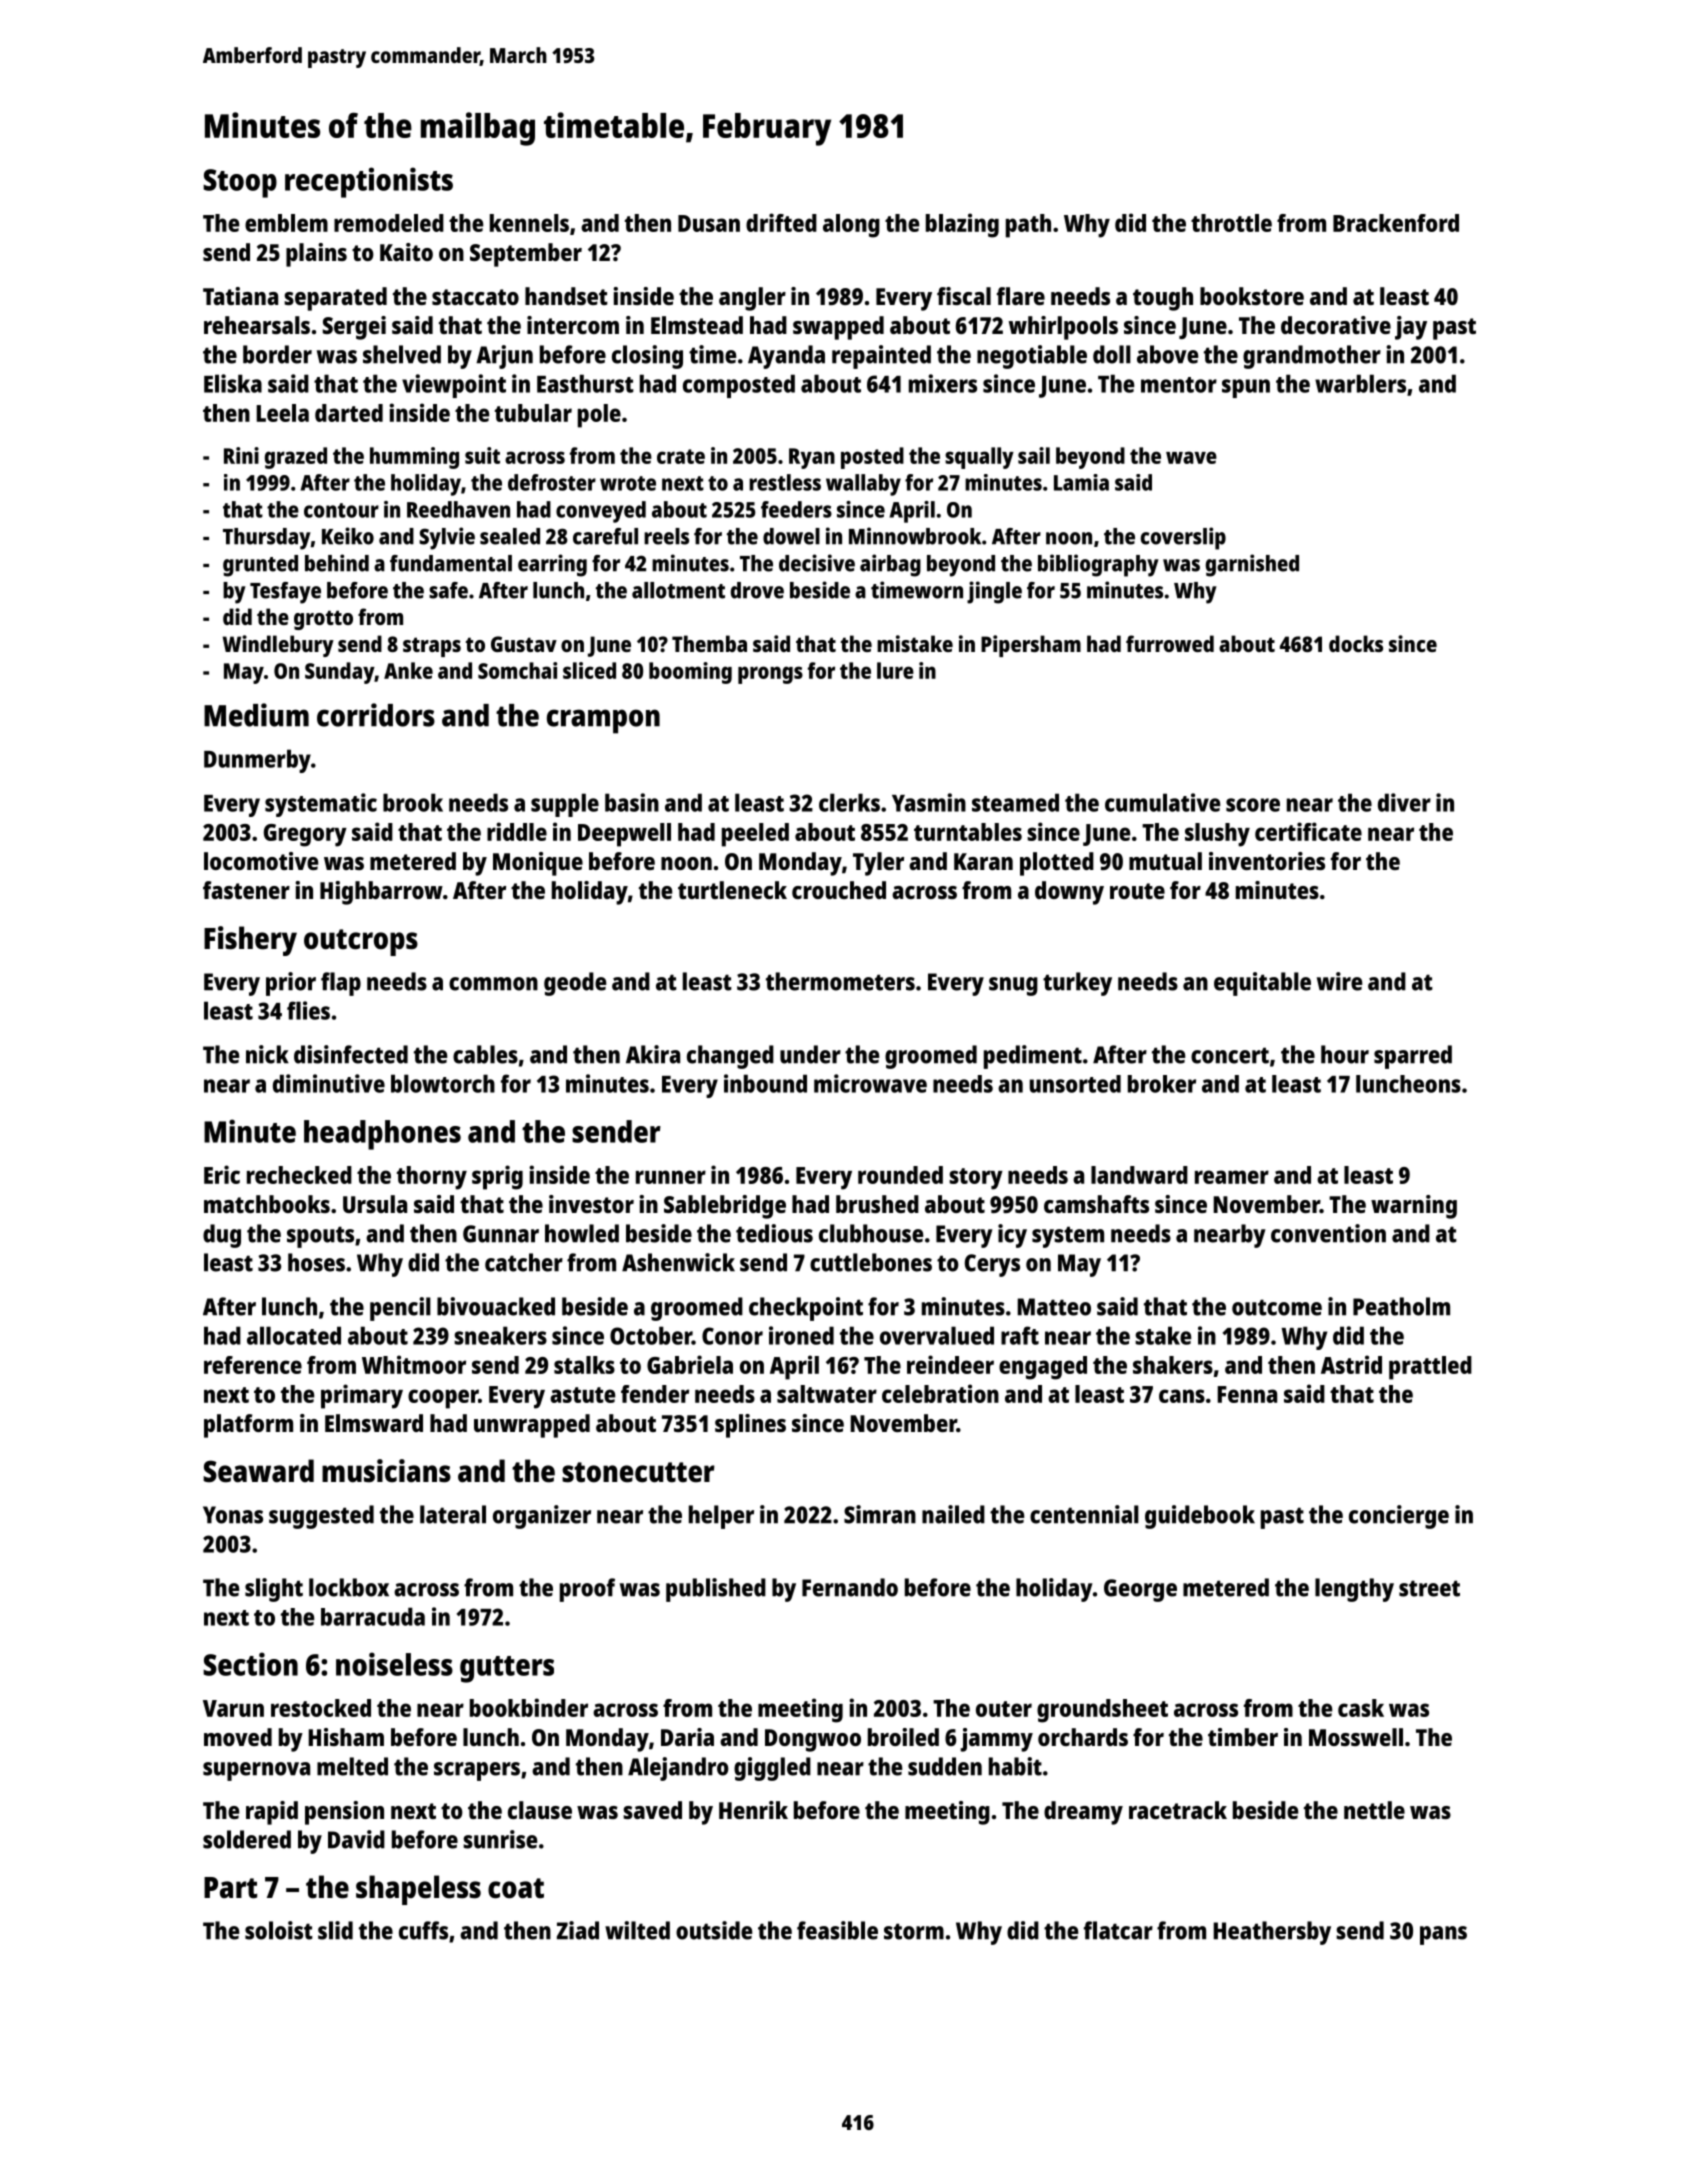 Image resolution: width=1683 pixels, height=2178 pixels. What do you see at coordinates (320, 1237) in the screenshot?
I see `spouts` at bounding box center [320, 1237].
